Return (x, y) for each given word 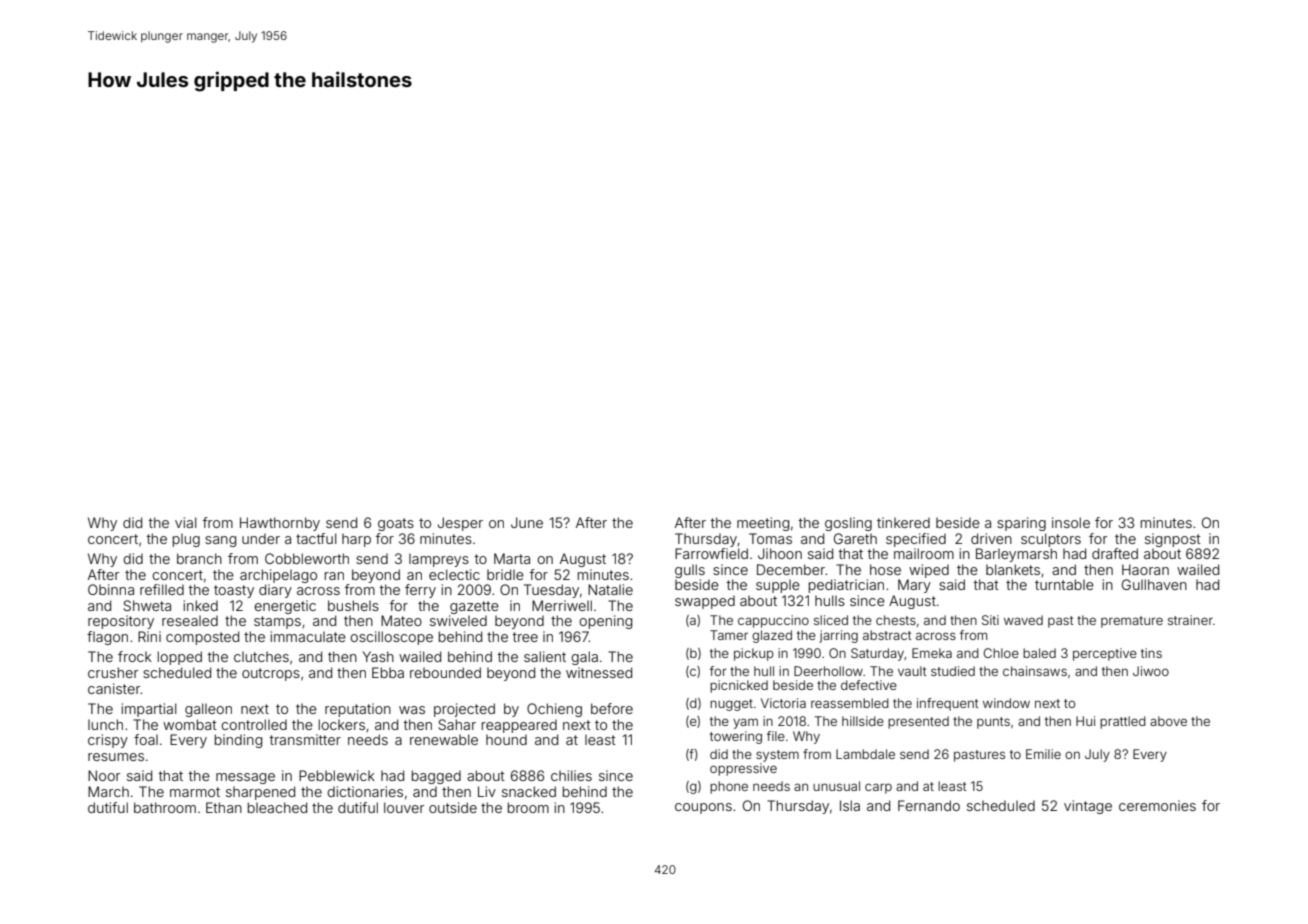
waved (1023, 620)
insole (1071, 522)
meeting (763, 524)
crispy (108, 741)
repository (121, 622)
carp (878, 788)
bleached (277, 807)
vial (186, 522)
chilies (571, 775)
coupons (703, 808)
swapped (705, 602)
